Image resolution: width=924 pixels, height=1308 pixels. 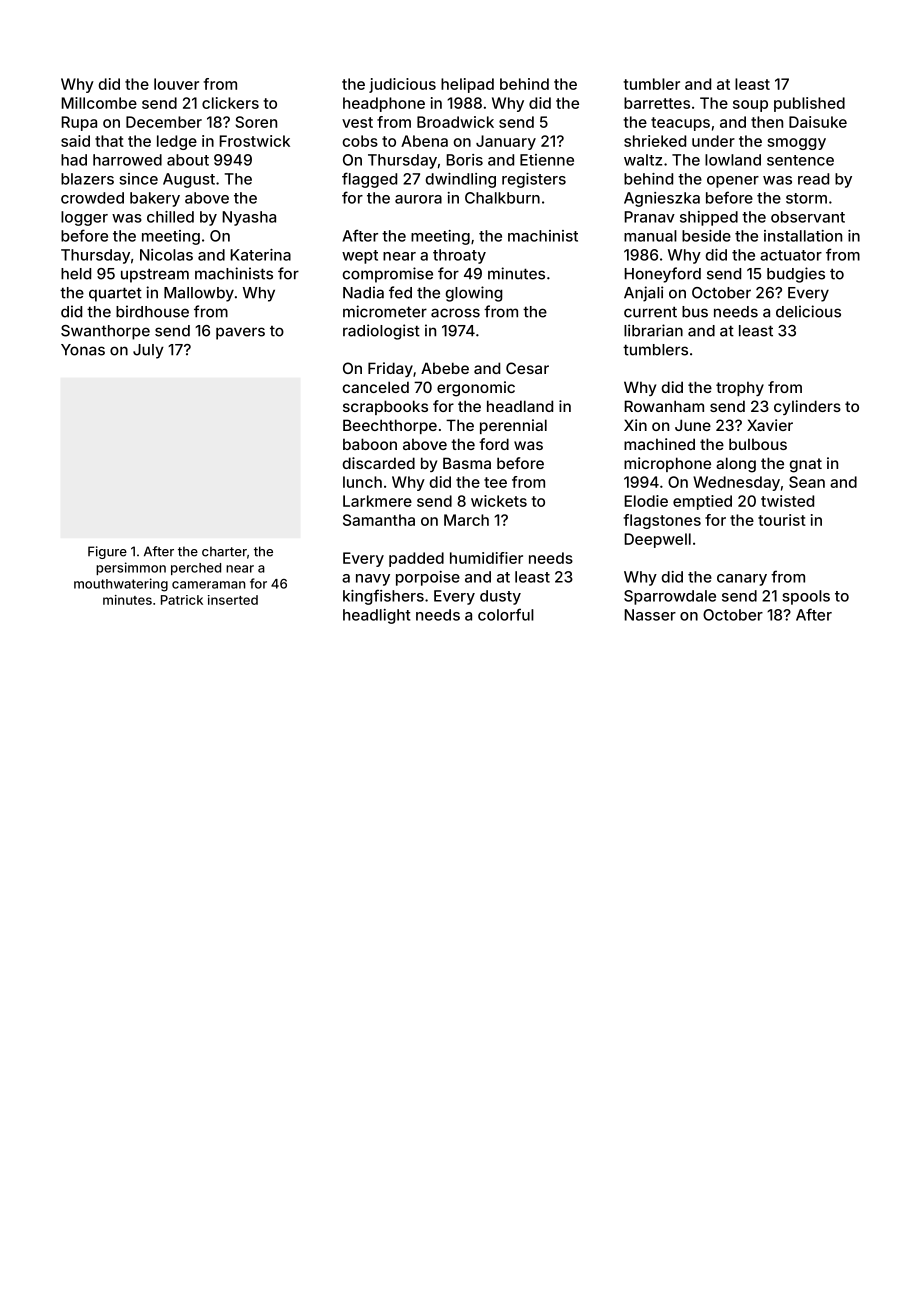 I want to click on Nadia, so click(x=363, y=292).
